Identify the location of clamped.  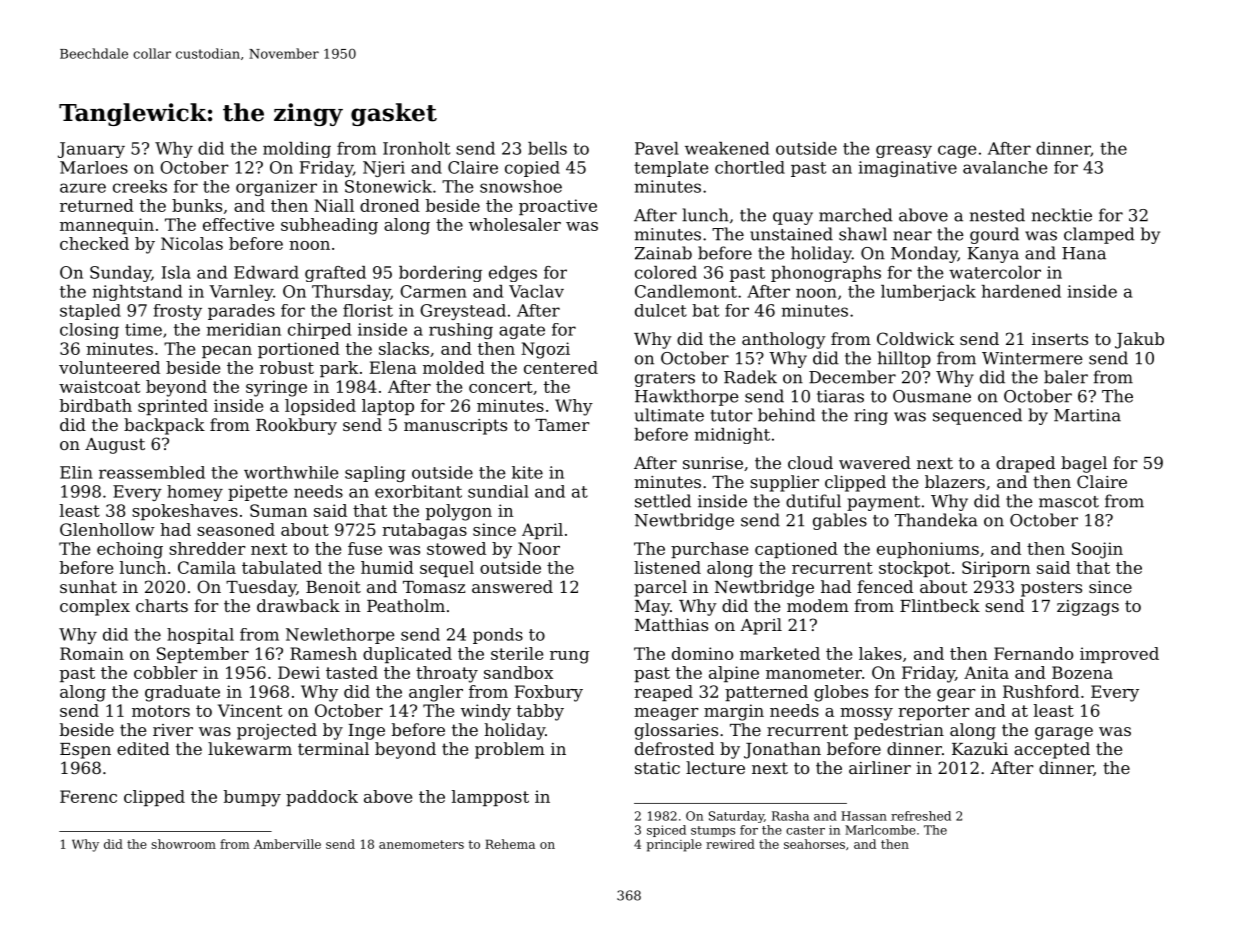
(1099, 235).
